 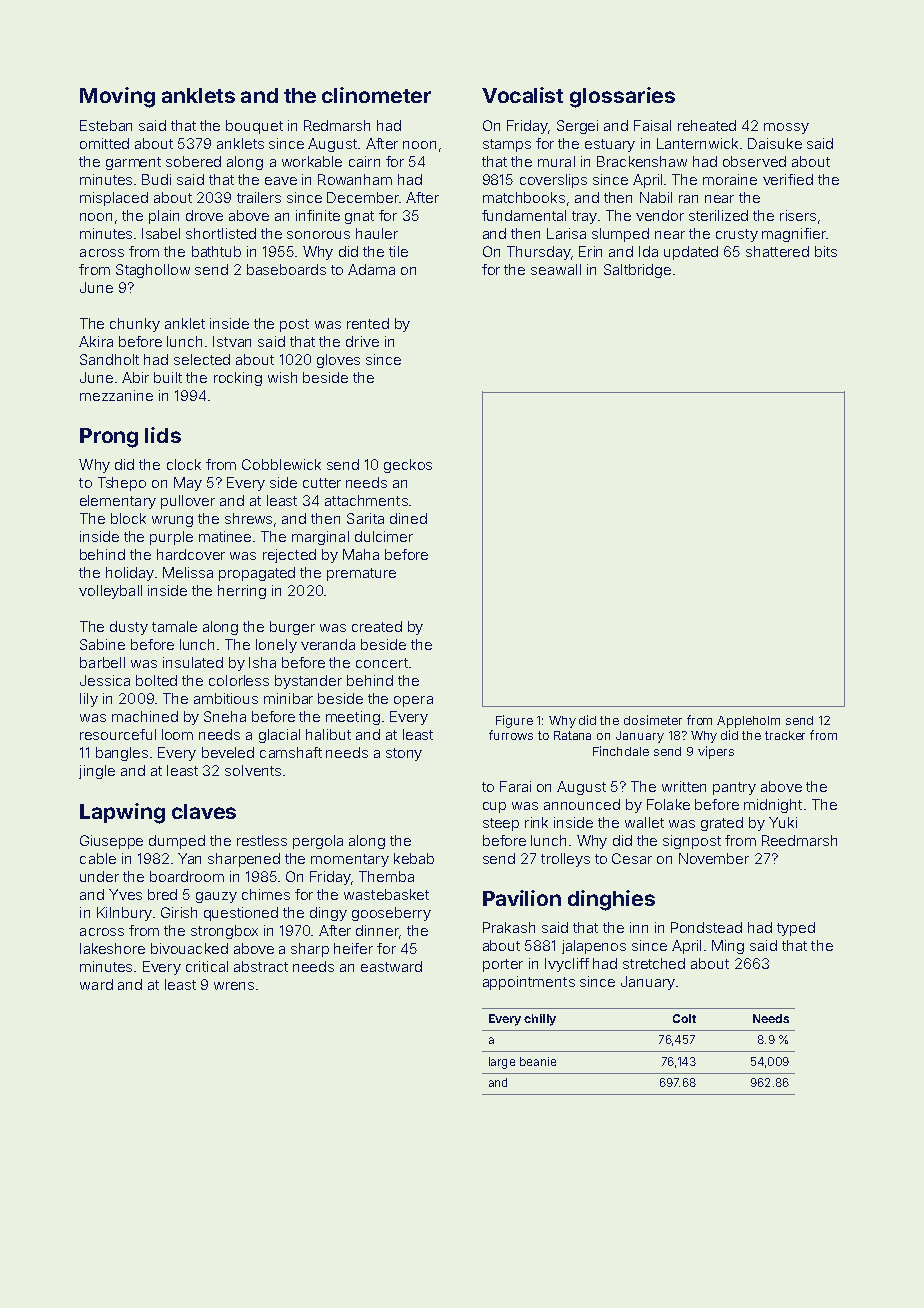 I want to click on wrens, so click(x=234, y=986).
